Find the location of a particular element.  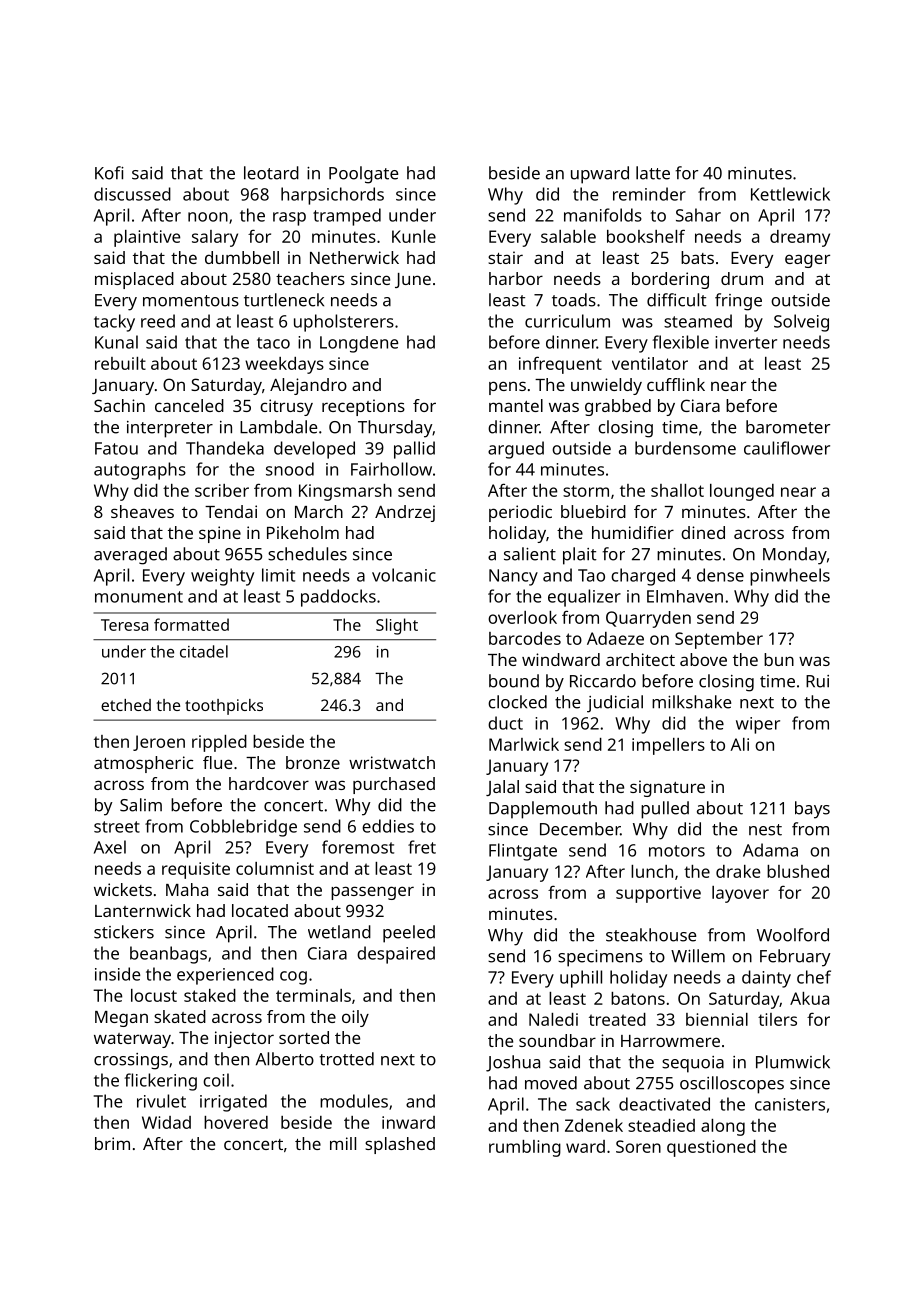

wiper is located at coordinates (758, 725).
